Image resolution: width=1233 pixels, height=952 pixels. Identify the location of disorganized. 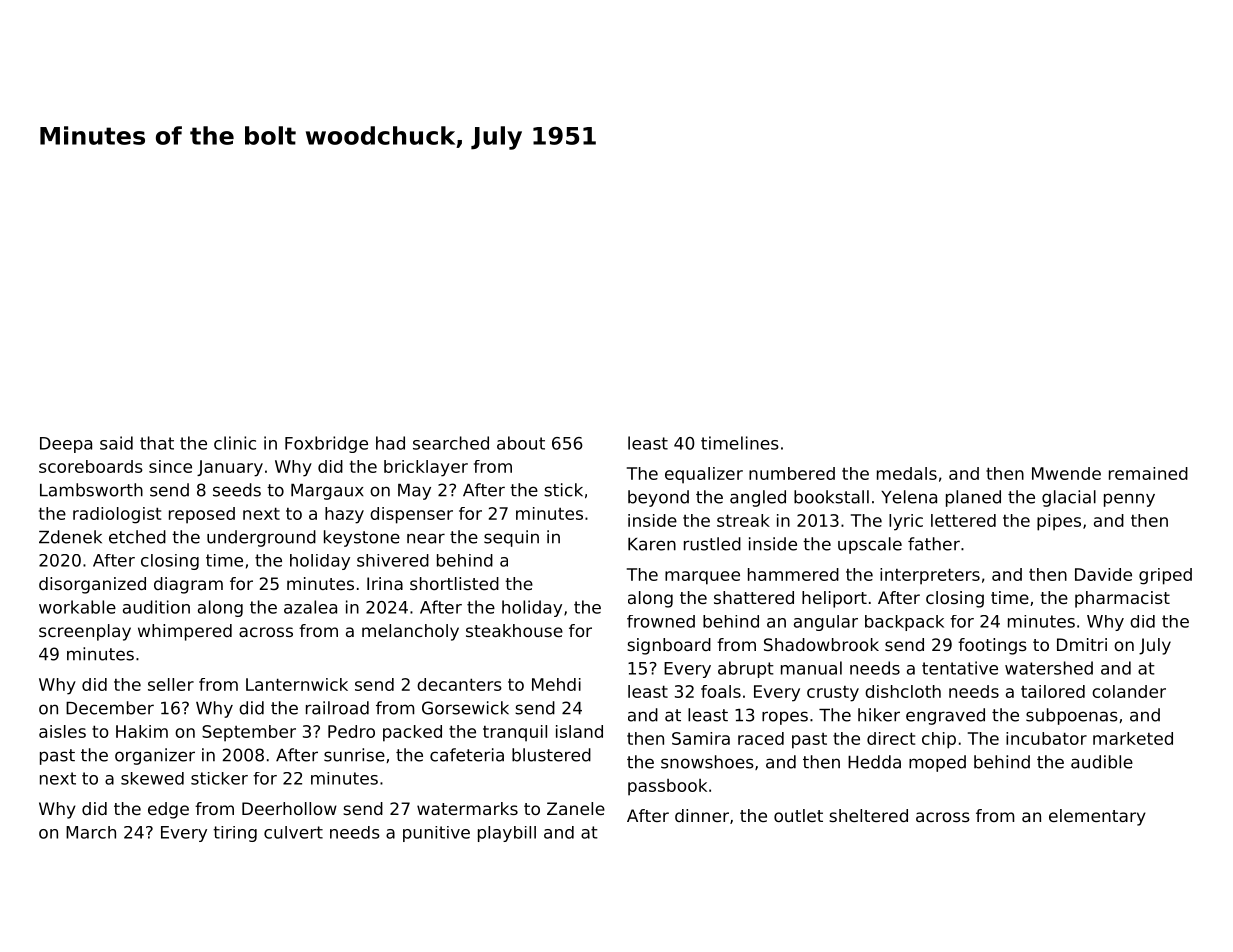
(92, 585).
